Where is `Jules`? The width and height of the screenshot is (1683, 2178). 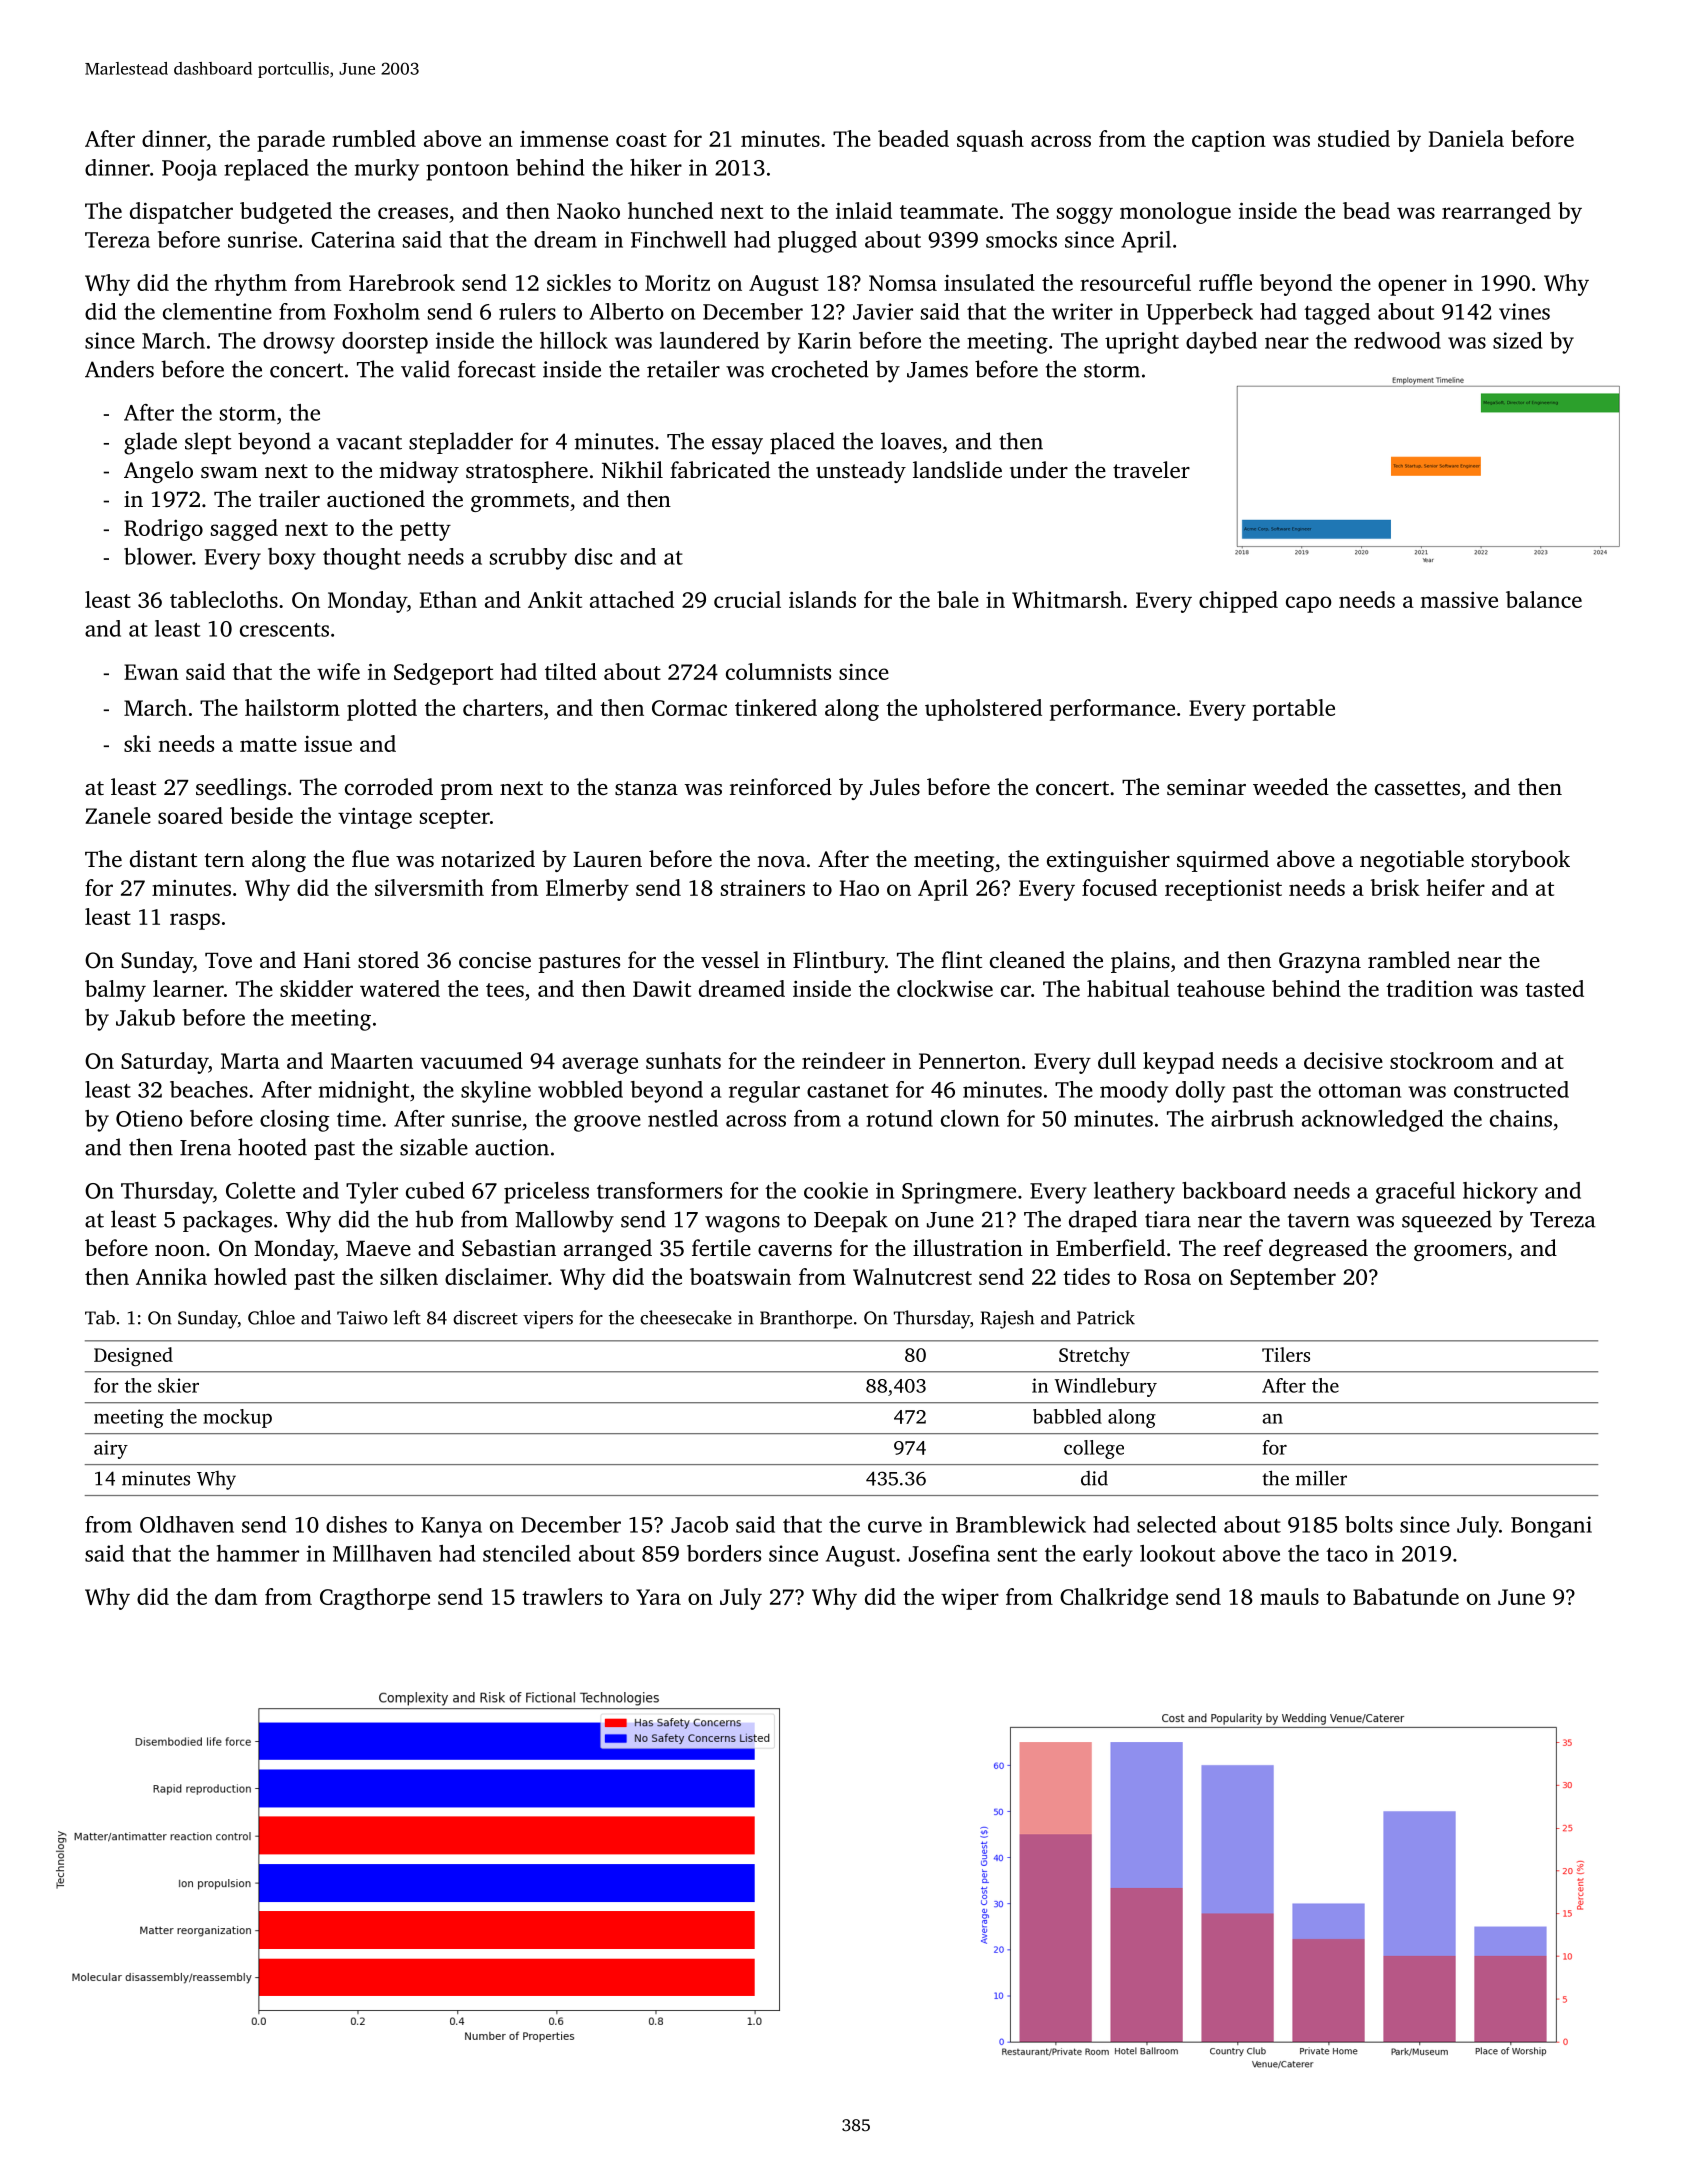
Jules is located at coordinates (895, 787).
